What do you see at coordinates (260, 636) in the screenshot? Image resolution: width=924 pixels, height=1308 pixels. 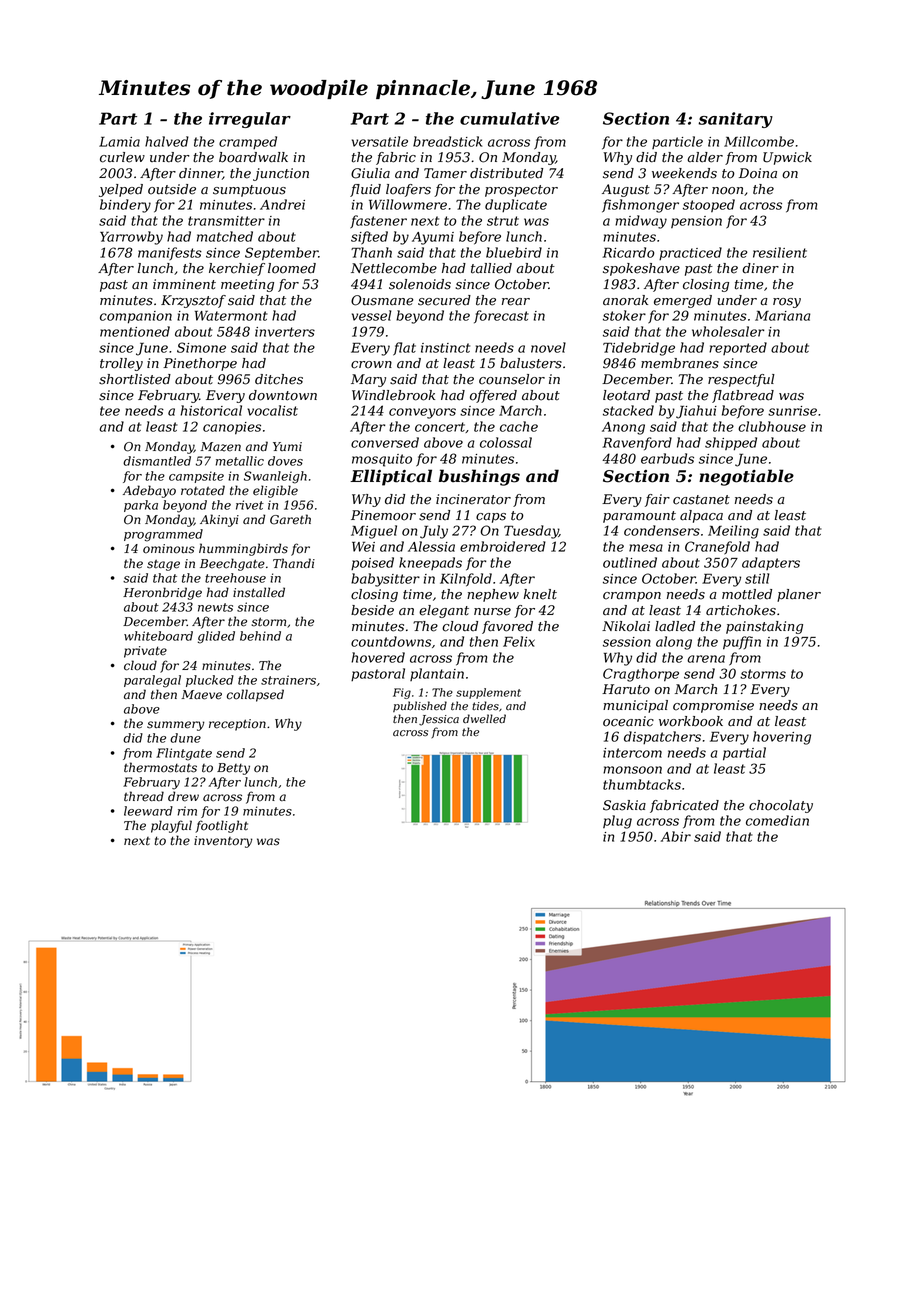 I see `behind` at bounding box center [260, 636].
